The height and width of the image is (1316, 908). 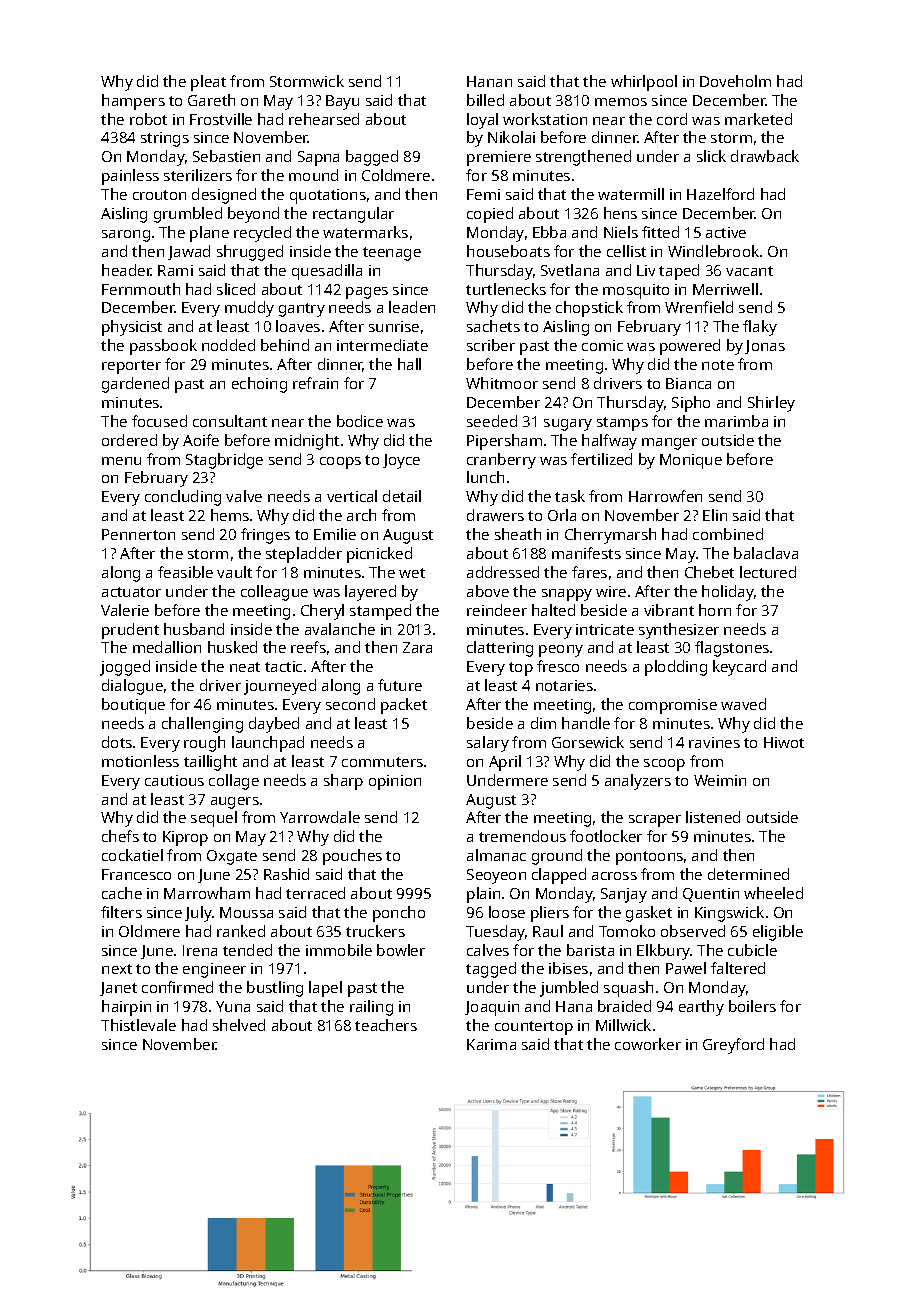 What do you see at coordinates (121, 912) in the image?
I see `filters` at bounding box center [121, 912].
